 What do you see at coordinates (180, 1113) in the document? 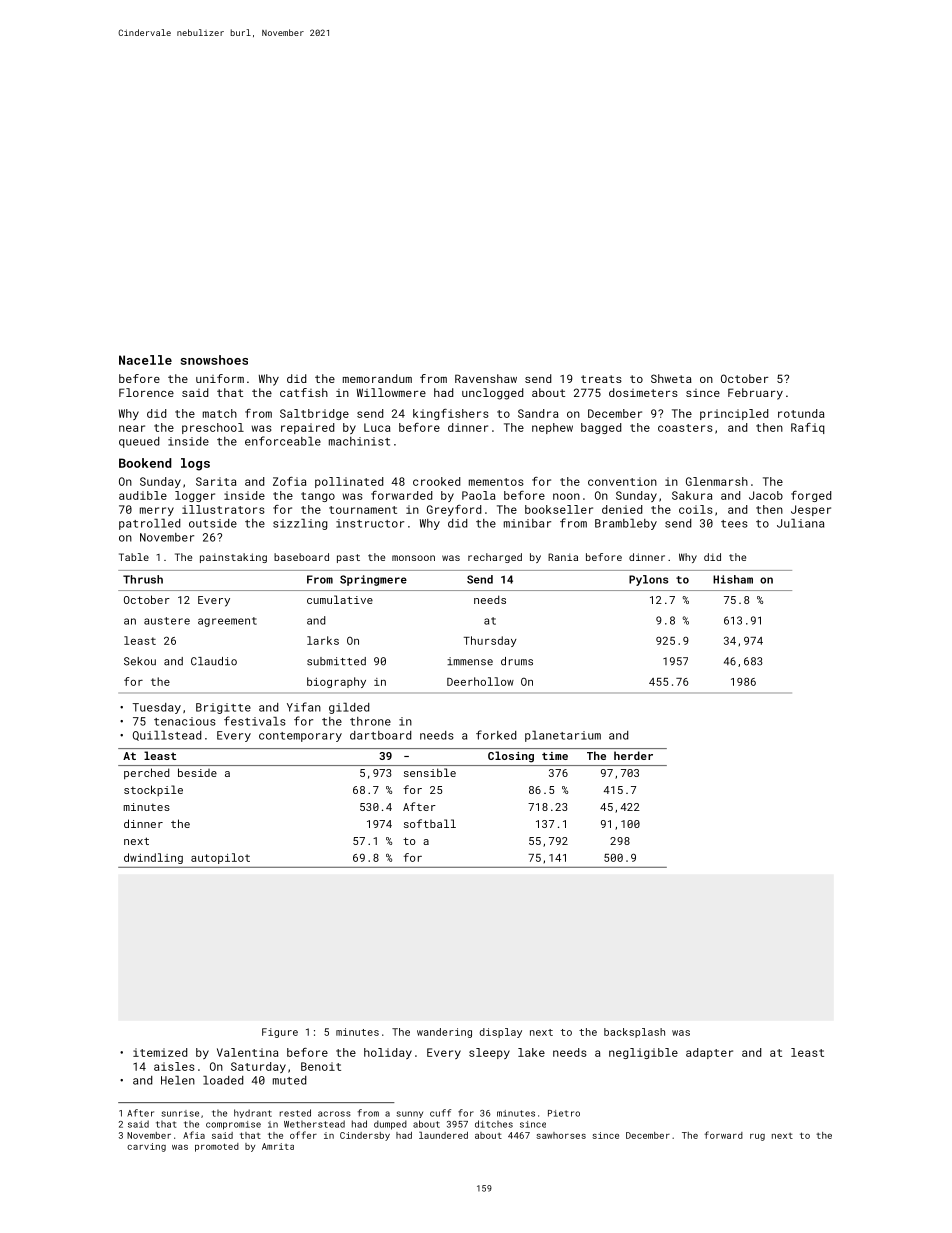
I see `sunrise` at bounding box center [180, 1113].
